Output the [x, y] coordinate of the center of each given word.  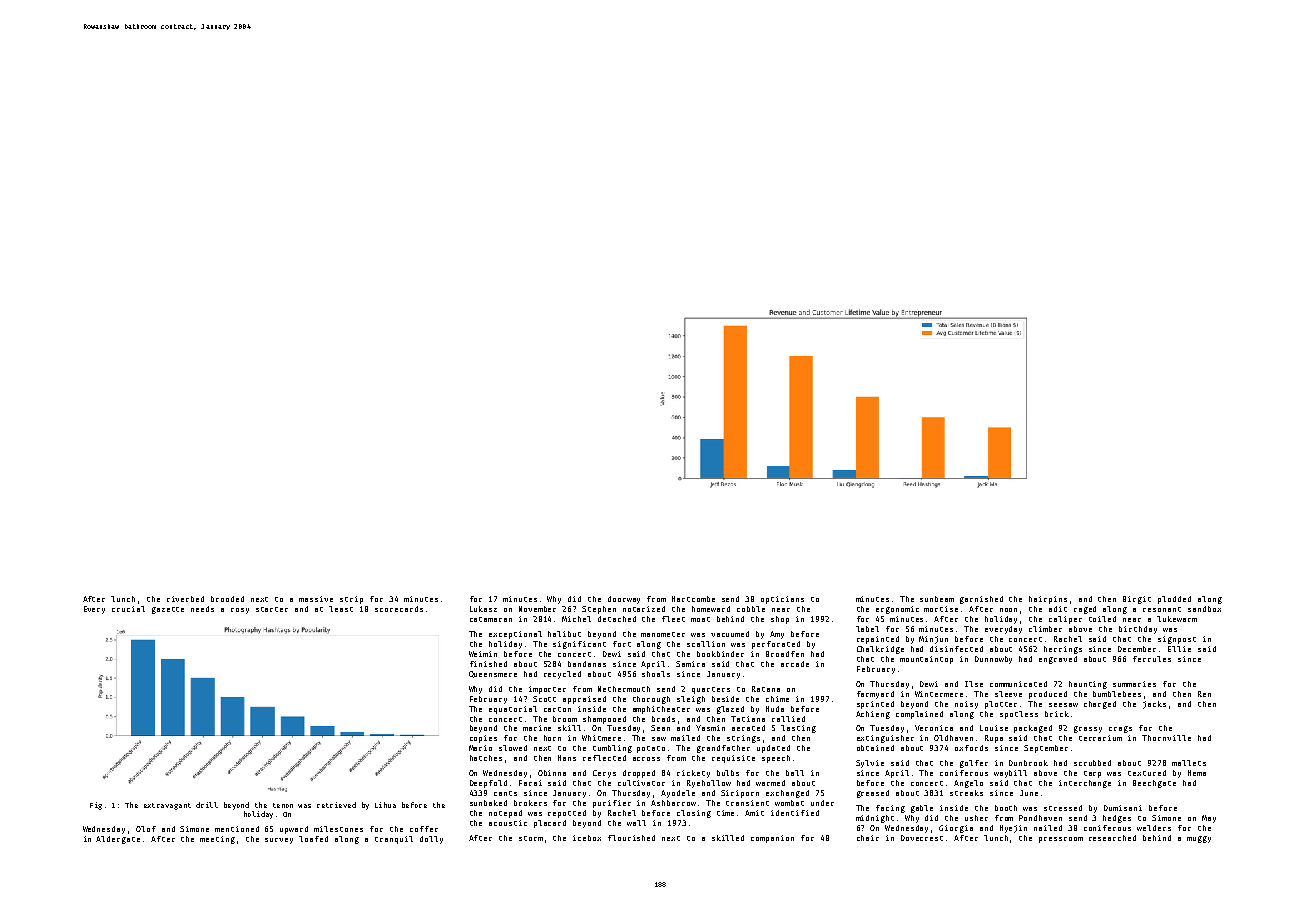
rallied [788, 719]
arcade [795, 664]
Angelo [968, 784]
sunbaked [488, 803]
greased [873, 794]
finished [488, 664]
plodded [1174, 600]
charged [1100, 705]
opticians [782, 600]
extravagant [167, 806]
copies [483, 739]
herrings [1063, 650]
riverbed [185, 599]
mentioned [237, 829]
